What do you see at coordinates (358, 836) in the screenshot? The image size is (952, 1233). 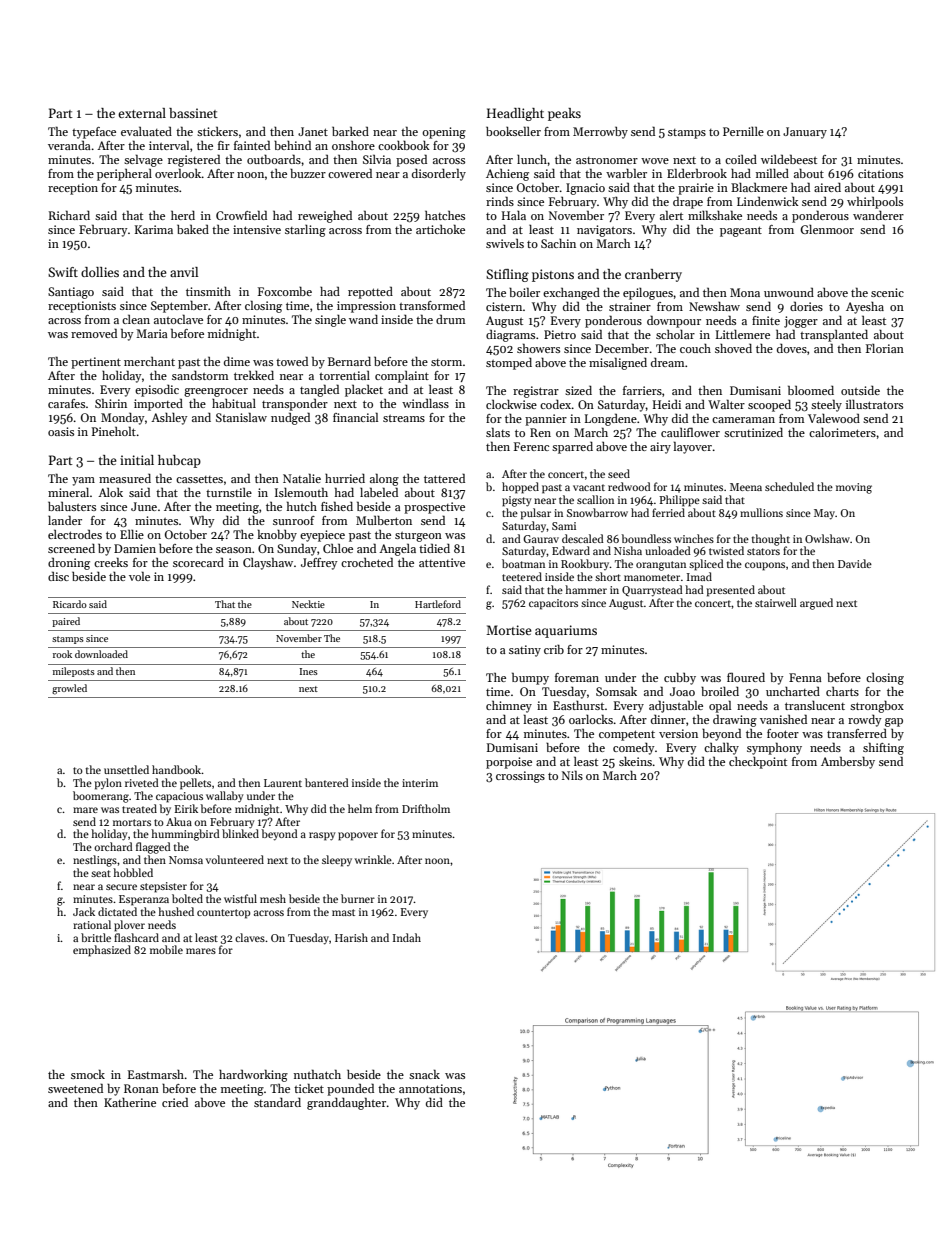 I see `popover` at bounding box center [358, 836].
